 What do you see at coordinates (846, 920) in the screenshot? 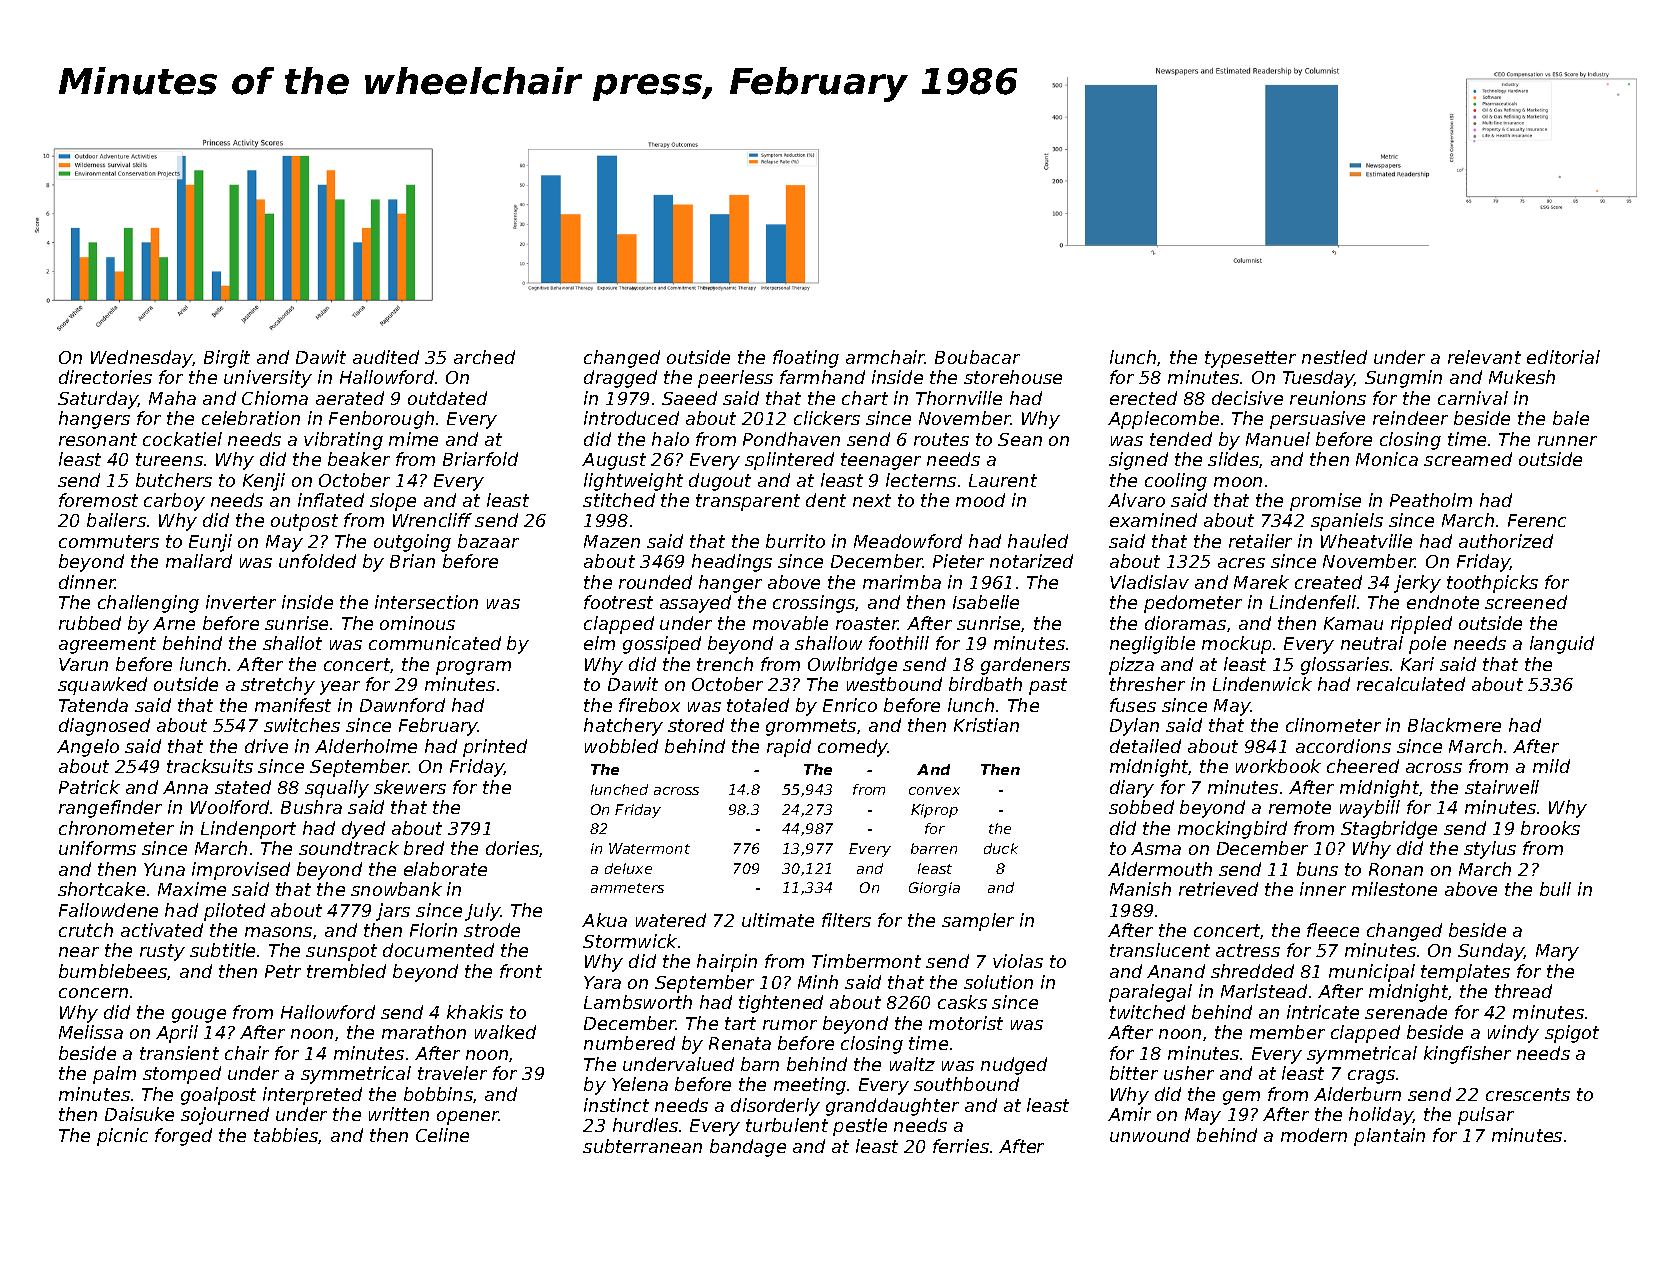
I see `filters` at bounding box center [846, 920].
